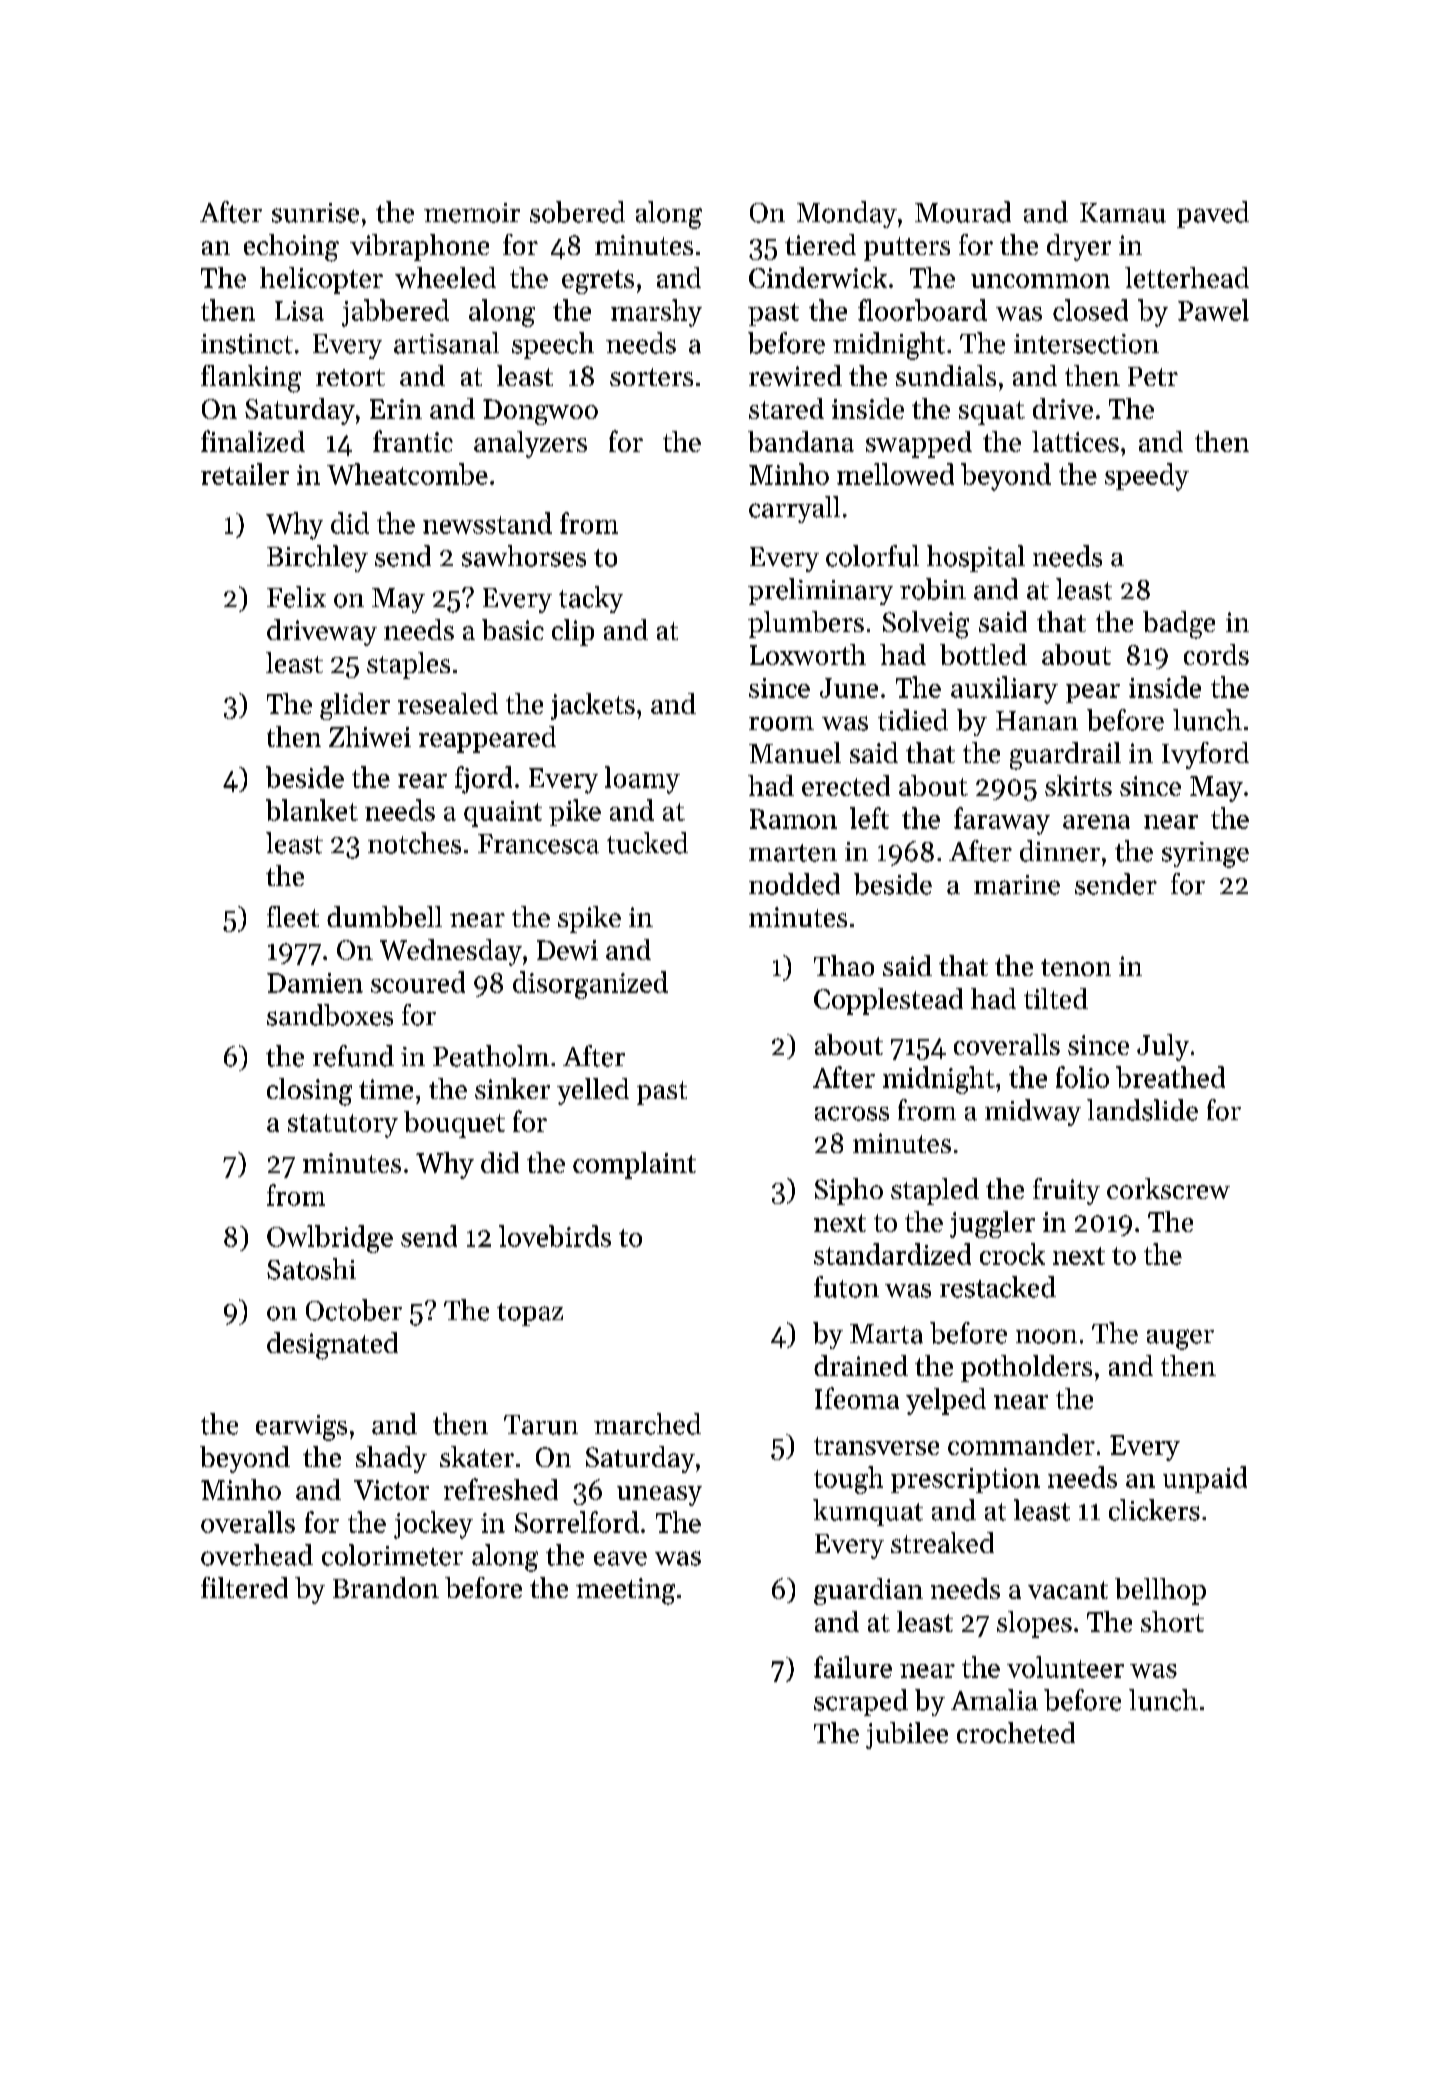 Image resolution: width=1450 pixels, height=2100 pixels. Describe the element at coordinates (1205, 755) in the screenshot. I see `Ivyford` at that location.
